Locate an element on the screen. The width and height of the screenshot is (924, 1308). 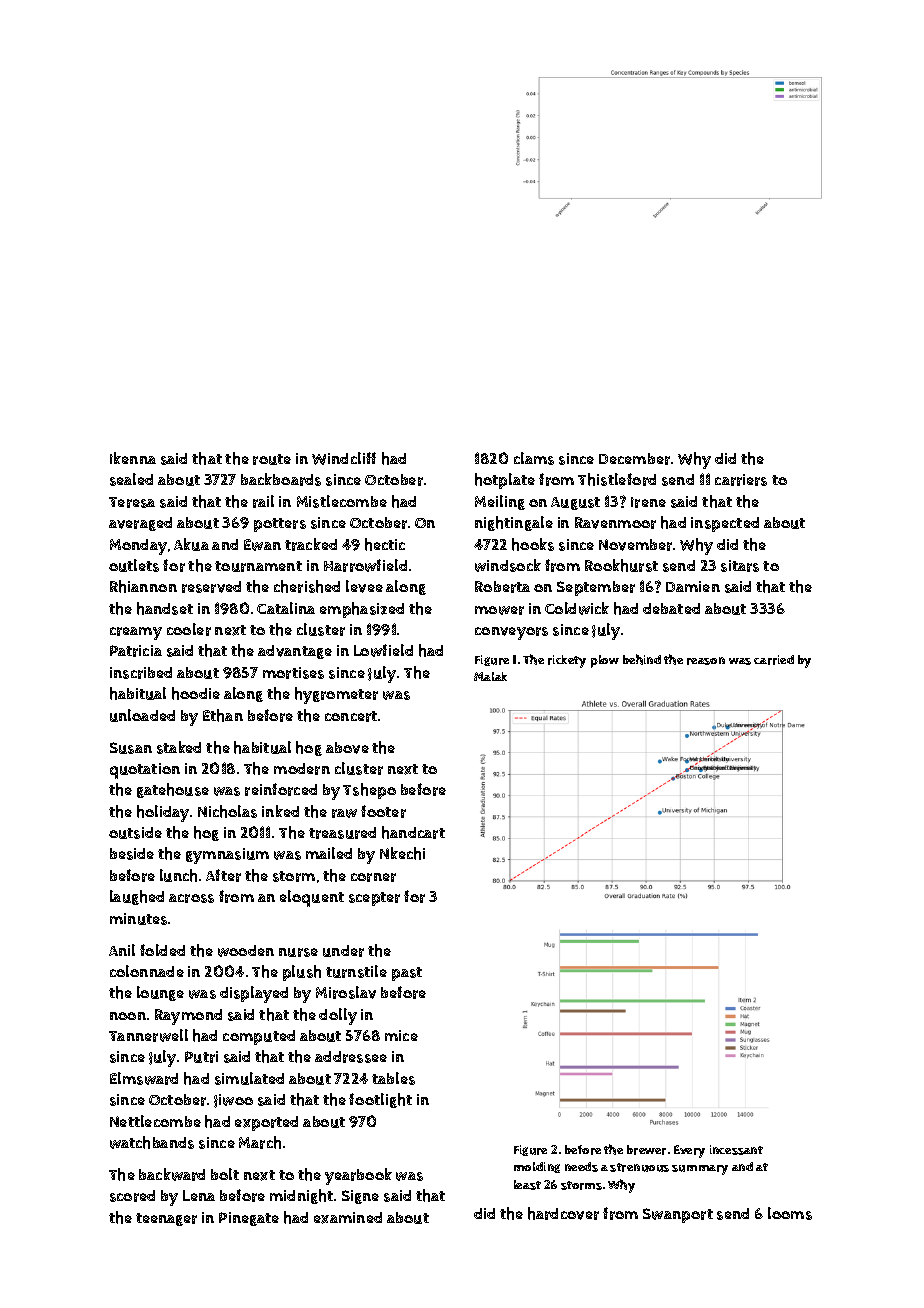
eloquent is located at coordinates (312, 898).
